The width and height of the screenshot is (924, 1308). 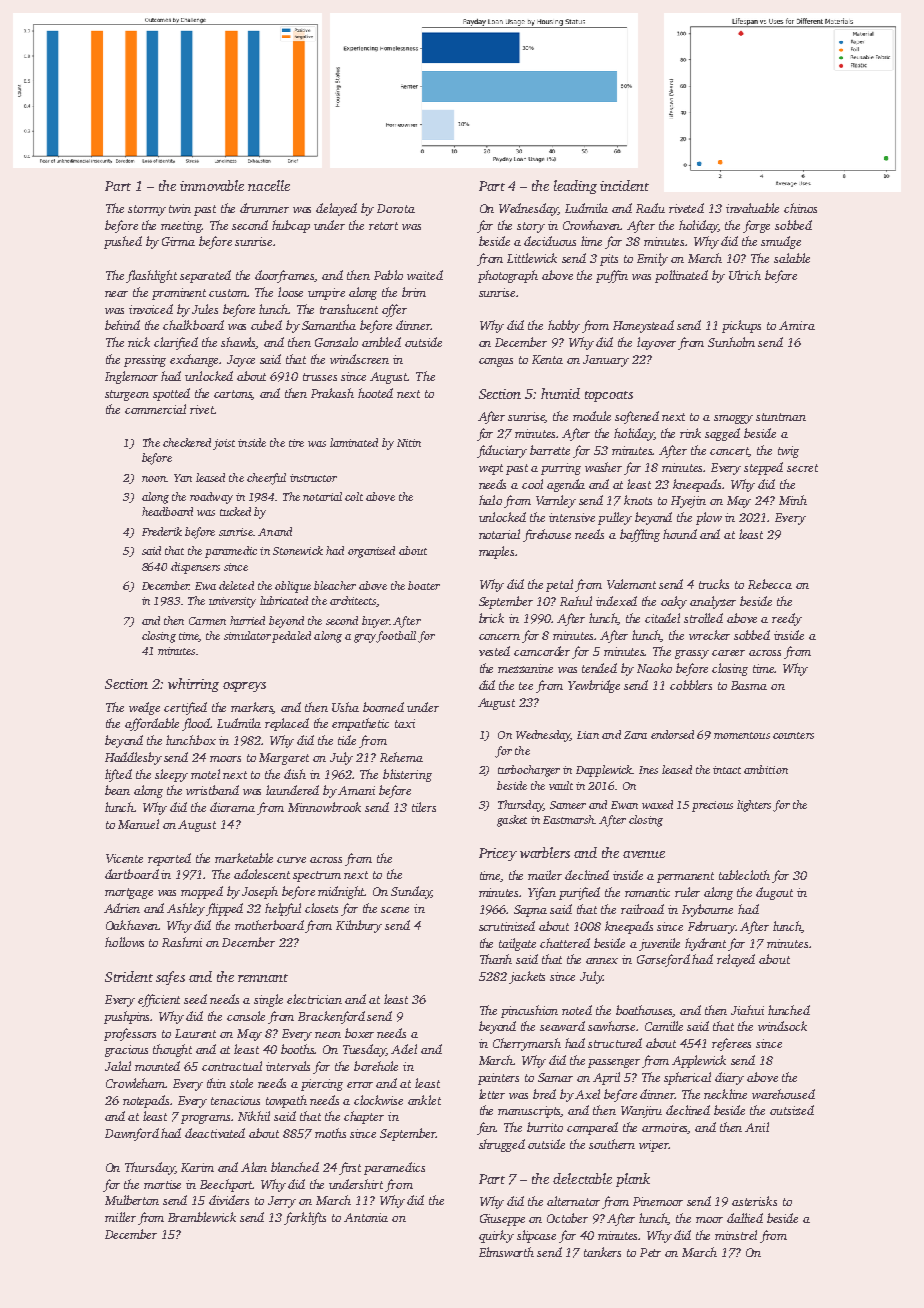 I want to click on pollinated, so click(x=681, y=276).
